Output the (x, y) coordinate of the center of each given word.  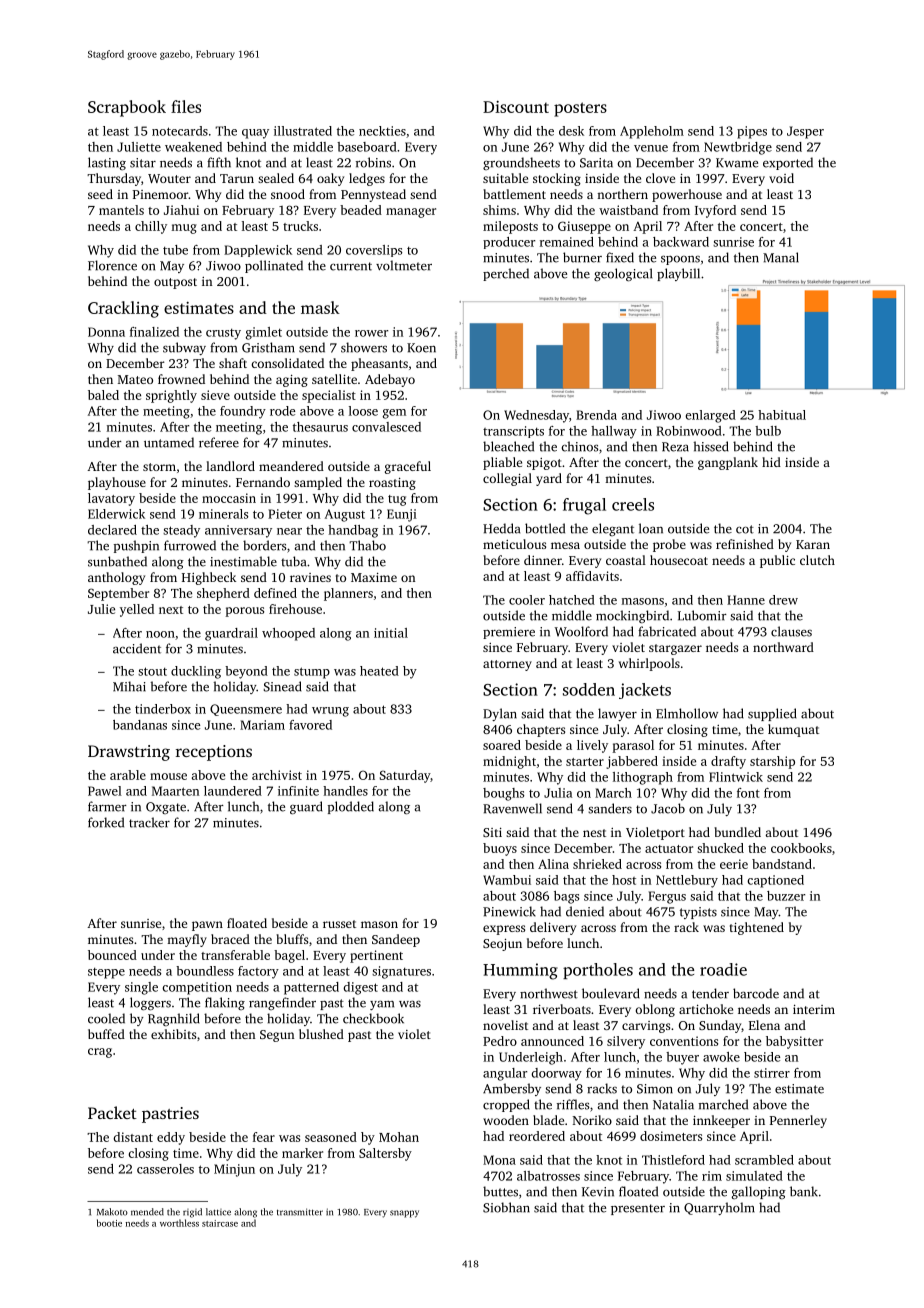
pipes (752, 132)
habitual (782, 415)
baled (103, 395)
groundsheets (521, 163)
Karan (813, 544)
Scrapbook (127, 108)
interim (814, 1009)
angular (505, 1074)
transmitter (300, 1212)
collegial (507, 479)
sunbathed (117, 561)
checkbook (373, 1018)
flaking (225, 1003)
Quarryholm (719, 1208)
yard (549, 479)
